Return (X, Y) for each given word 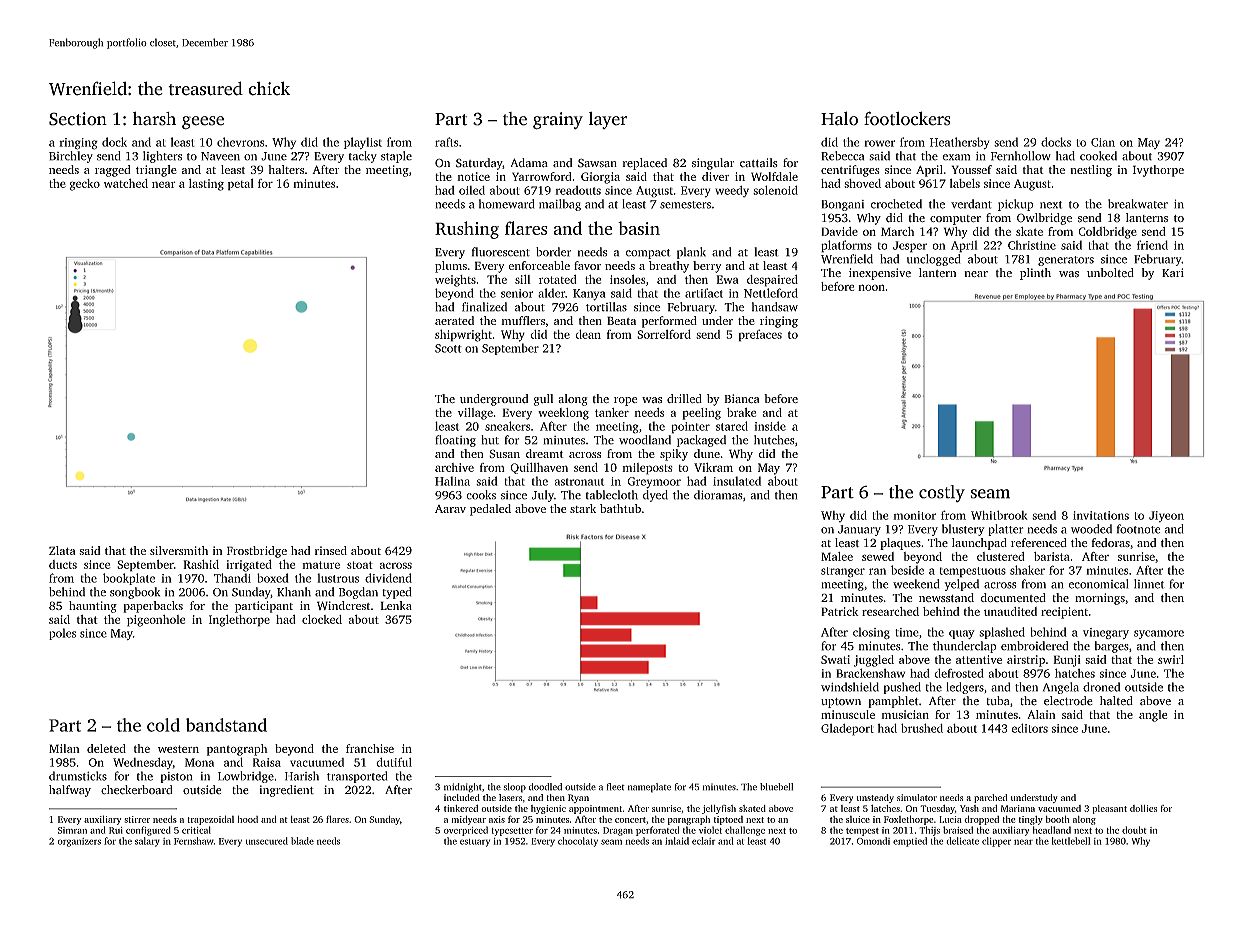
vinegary (1106, 633)
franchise (370, 748)
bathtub (620, 508)
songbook (135, 593)
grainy (558, 121)
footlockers (907, 118)
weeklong (563, 414)
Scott (448, 348)
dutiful (394, 762)
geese (203, 123)
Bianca (742, 398)
